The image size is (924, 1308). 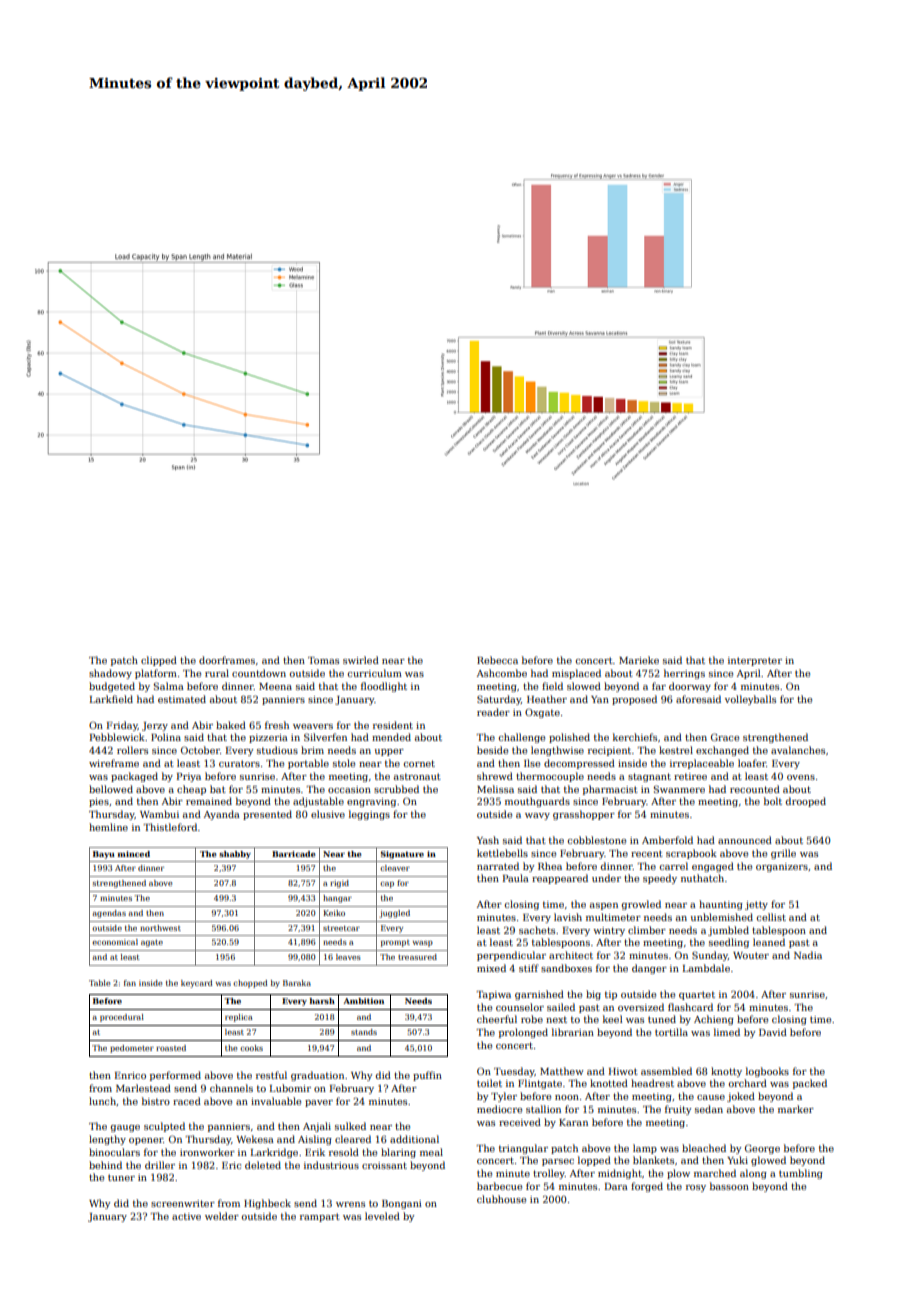 What do you see at coordinates (810, 1084) in the screenshot?
I see `packed` at bounding box center [810, 1084].
